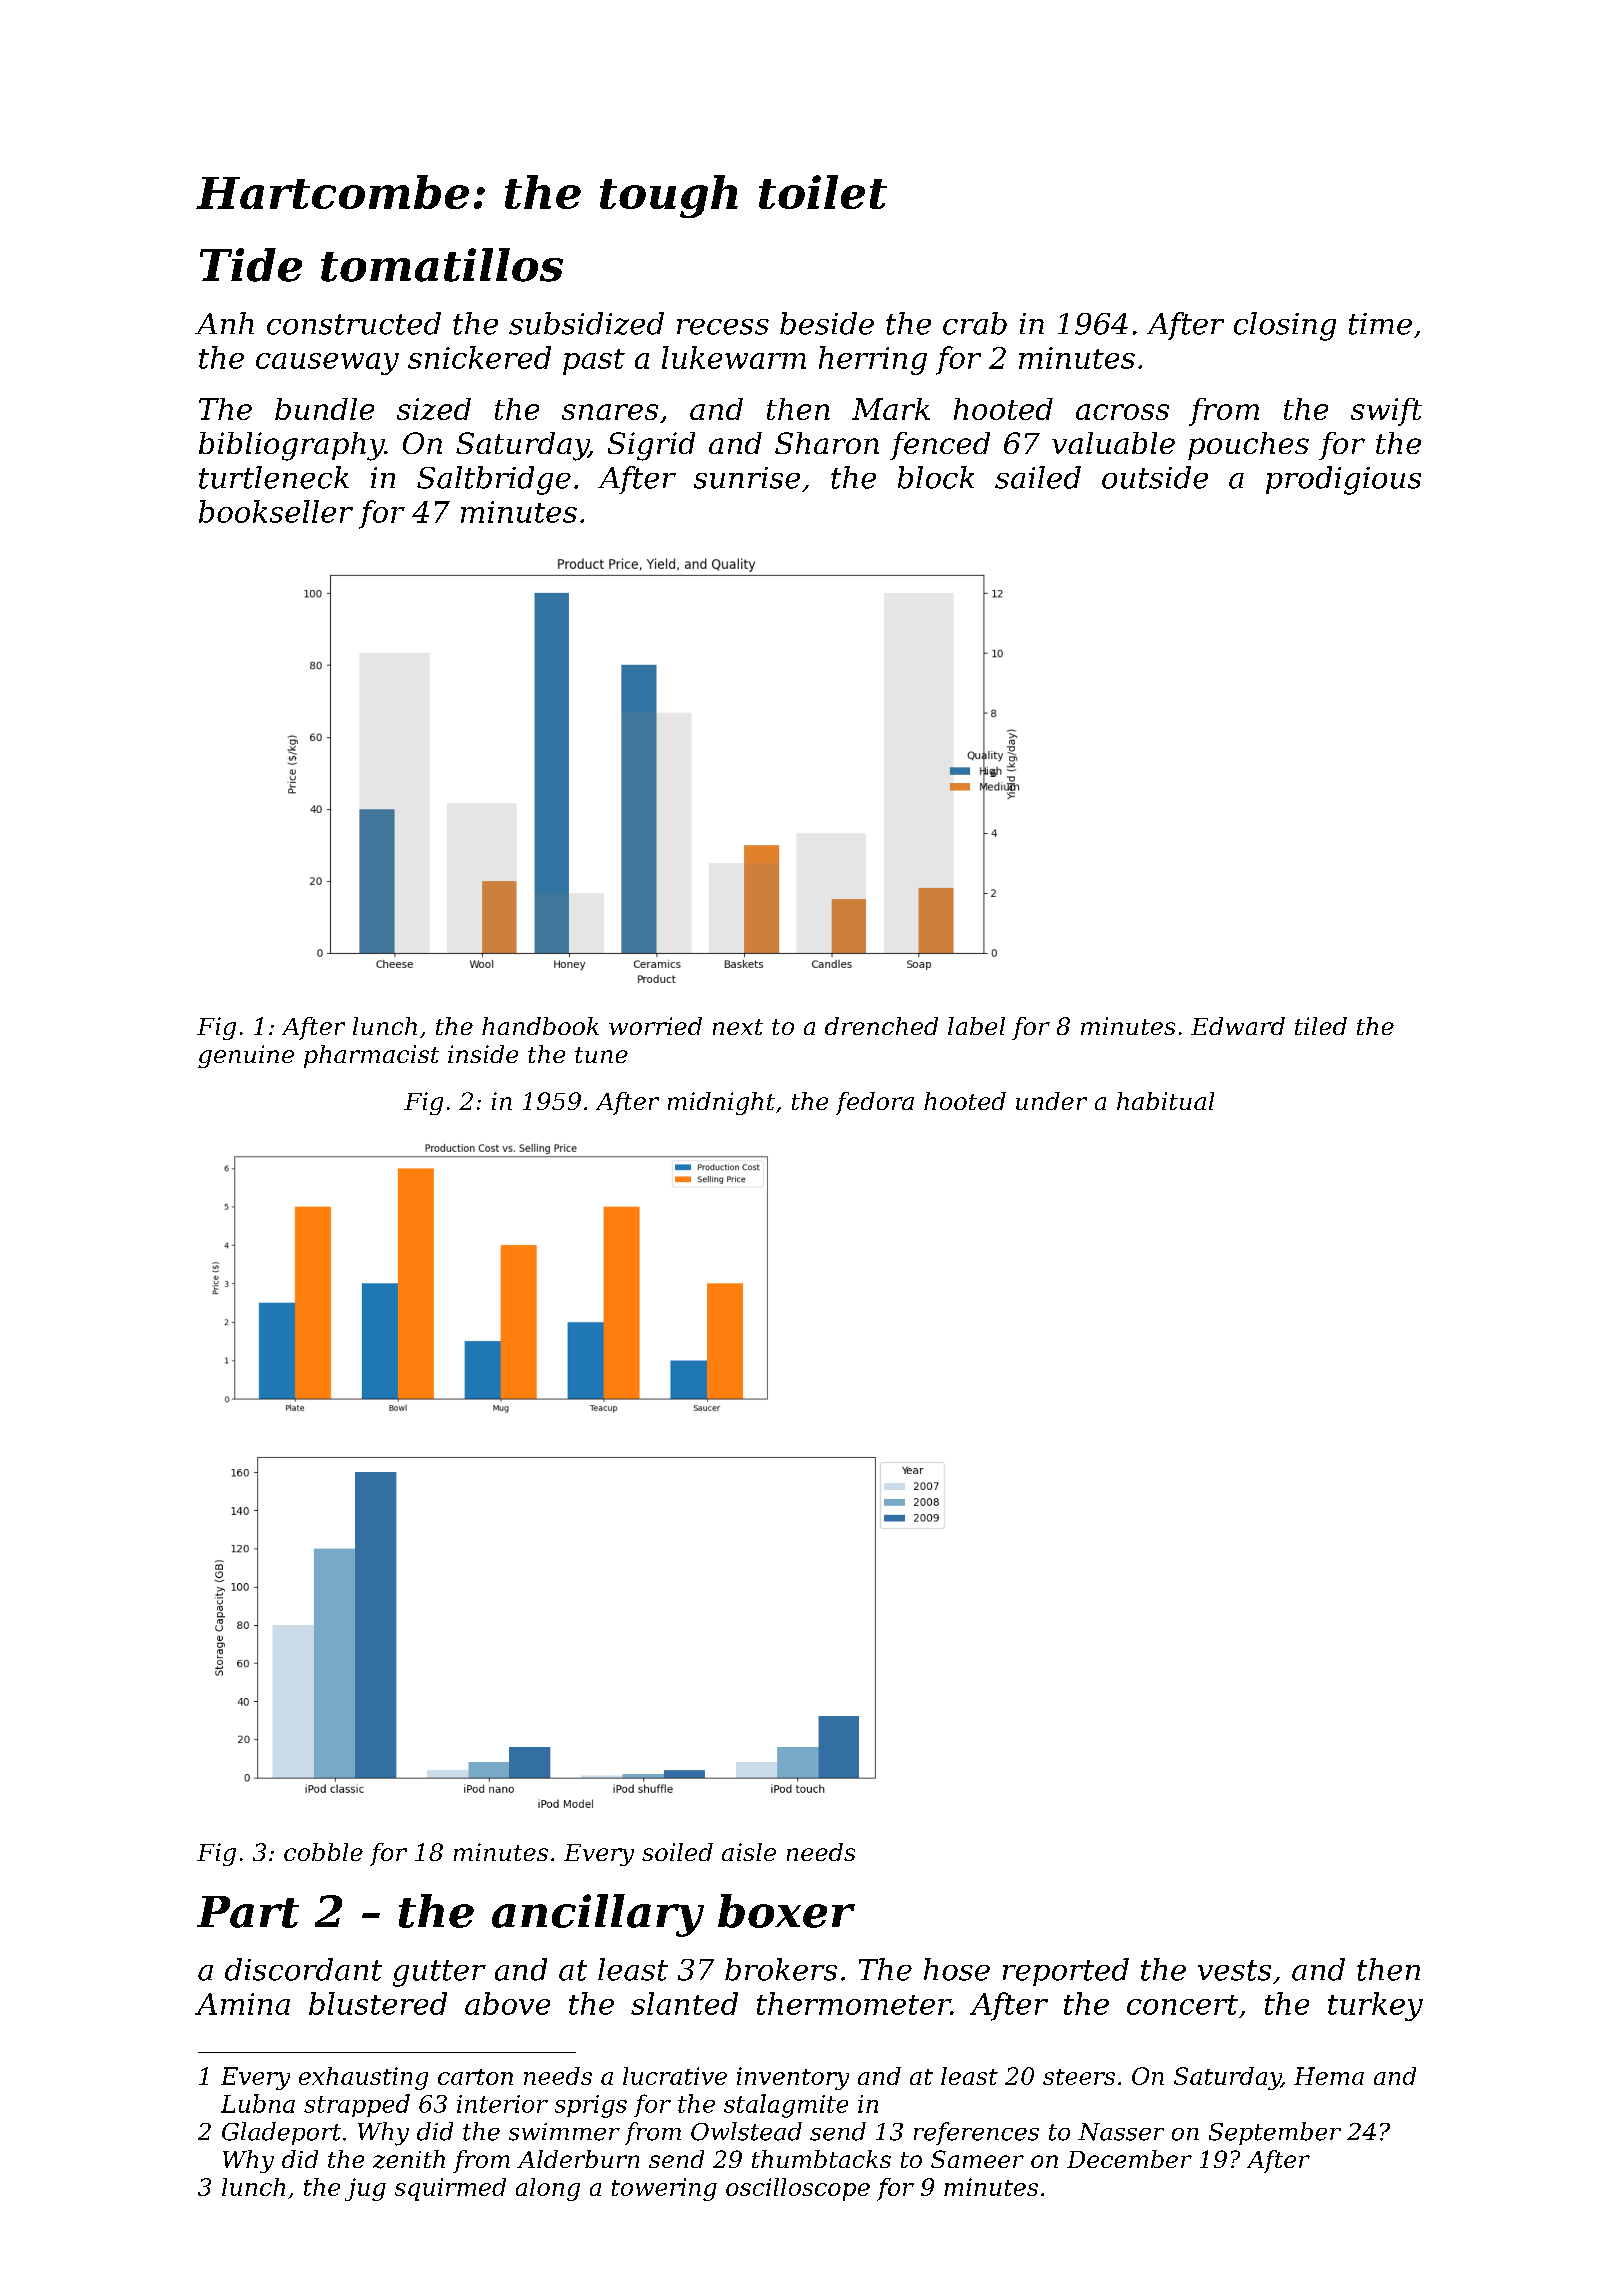 This screenshot has height=2292, width=1620. Describe the element at coordinates (323, 1852) in the screenshot. I see `cobble` at that location.
